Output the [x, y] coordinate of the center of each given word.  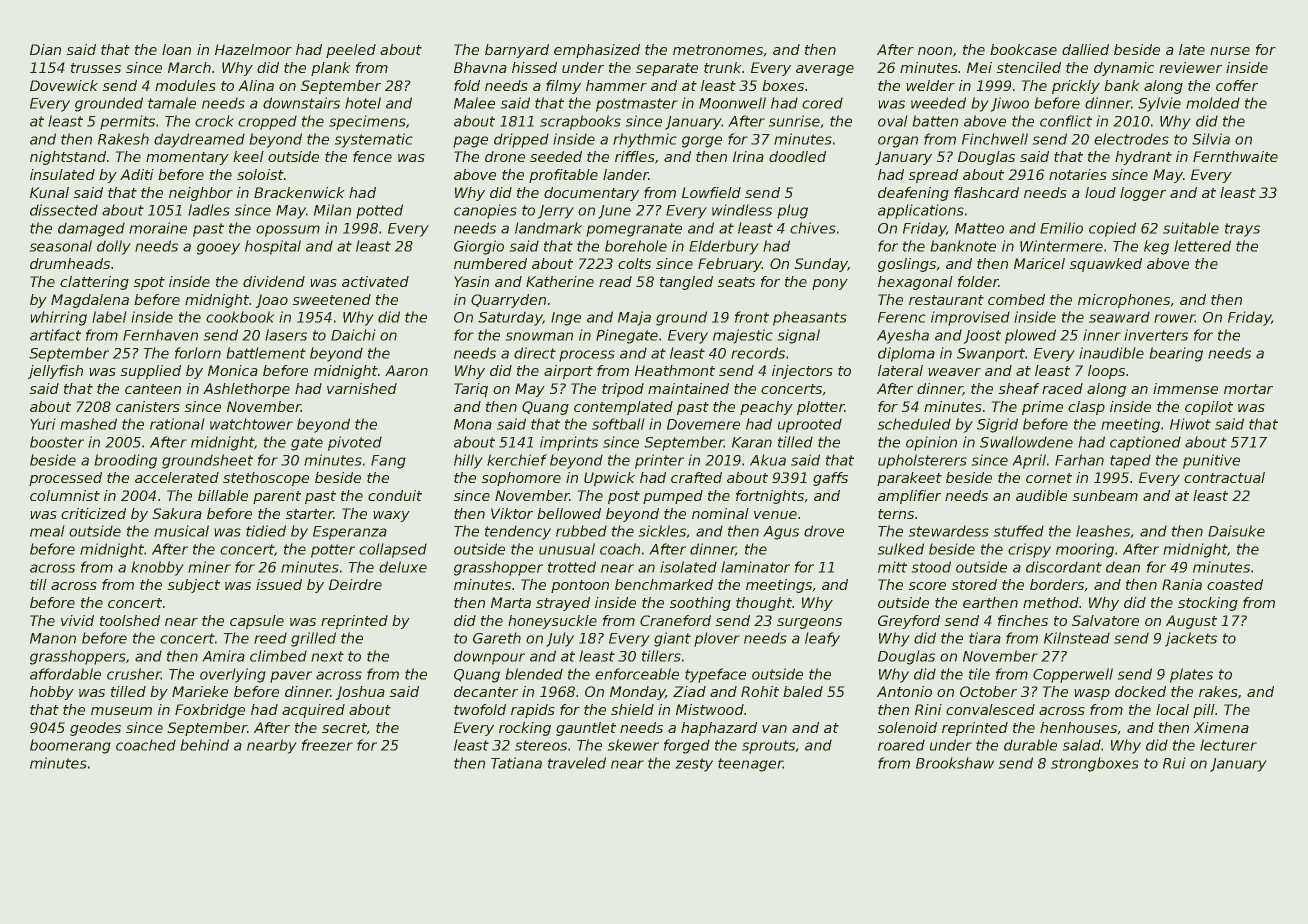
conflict [1066, 121]
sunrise [794, 121]
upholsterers [922, 461]
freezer [327, 745]
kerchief [517, 460]
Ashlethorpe [246, 390]
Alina [256, 85]
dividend [274, 281]
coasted [1235, 584]
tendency [518, 532]
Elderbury [724, 247]
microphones [1124, 301]
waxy [391, 516]
